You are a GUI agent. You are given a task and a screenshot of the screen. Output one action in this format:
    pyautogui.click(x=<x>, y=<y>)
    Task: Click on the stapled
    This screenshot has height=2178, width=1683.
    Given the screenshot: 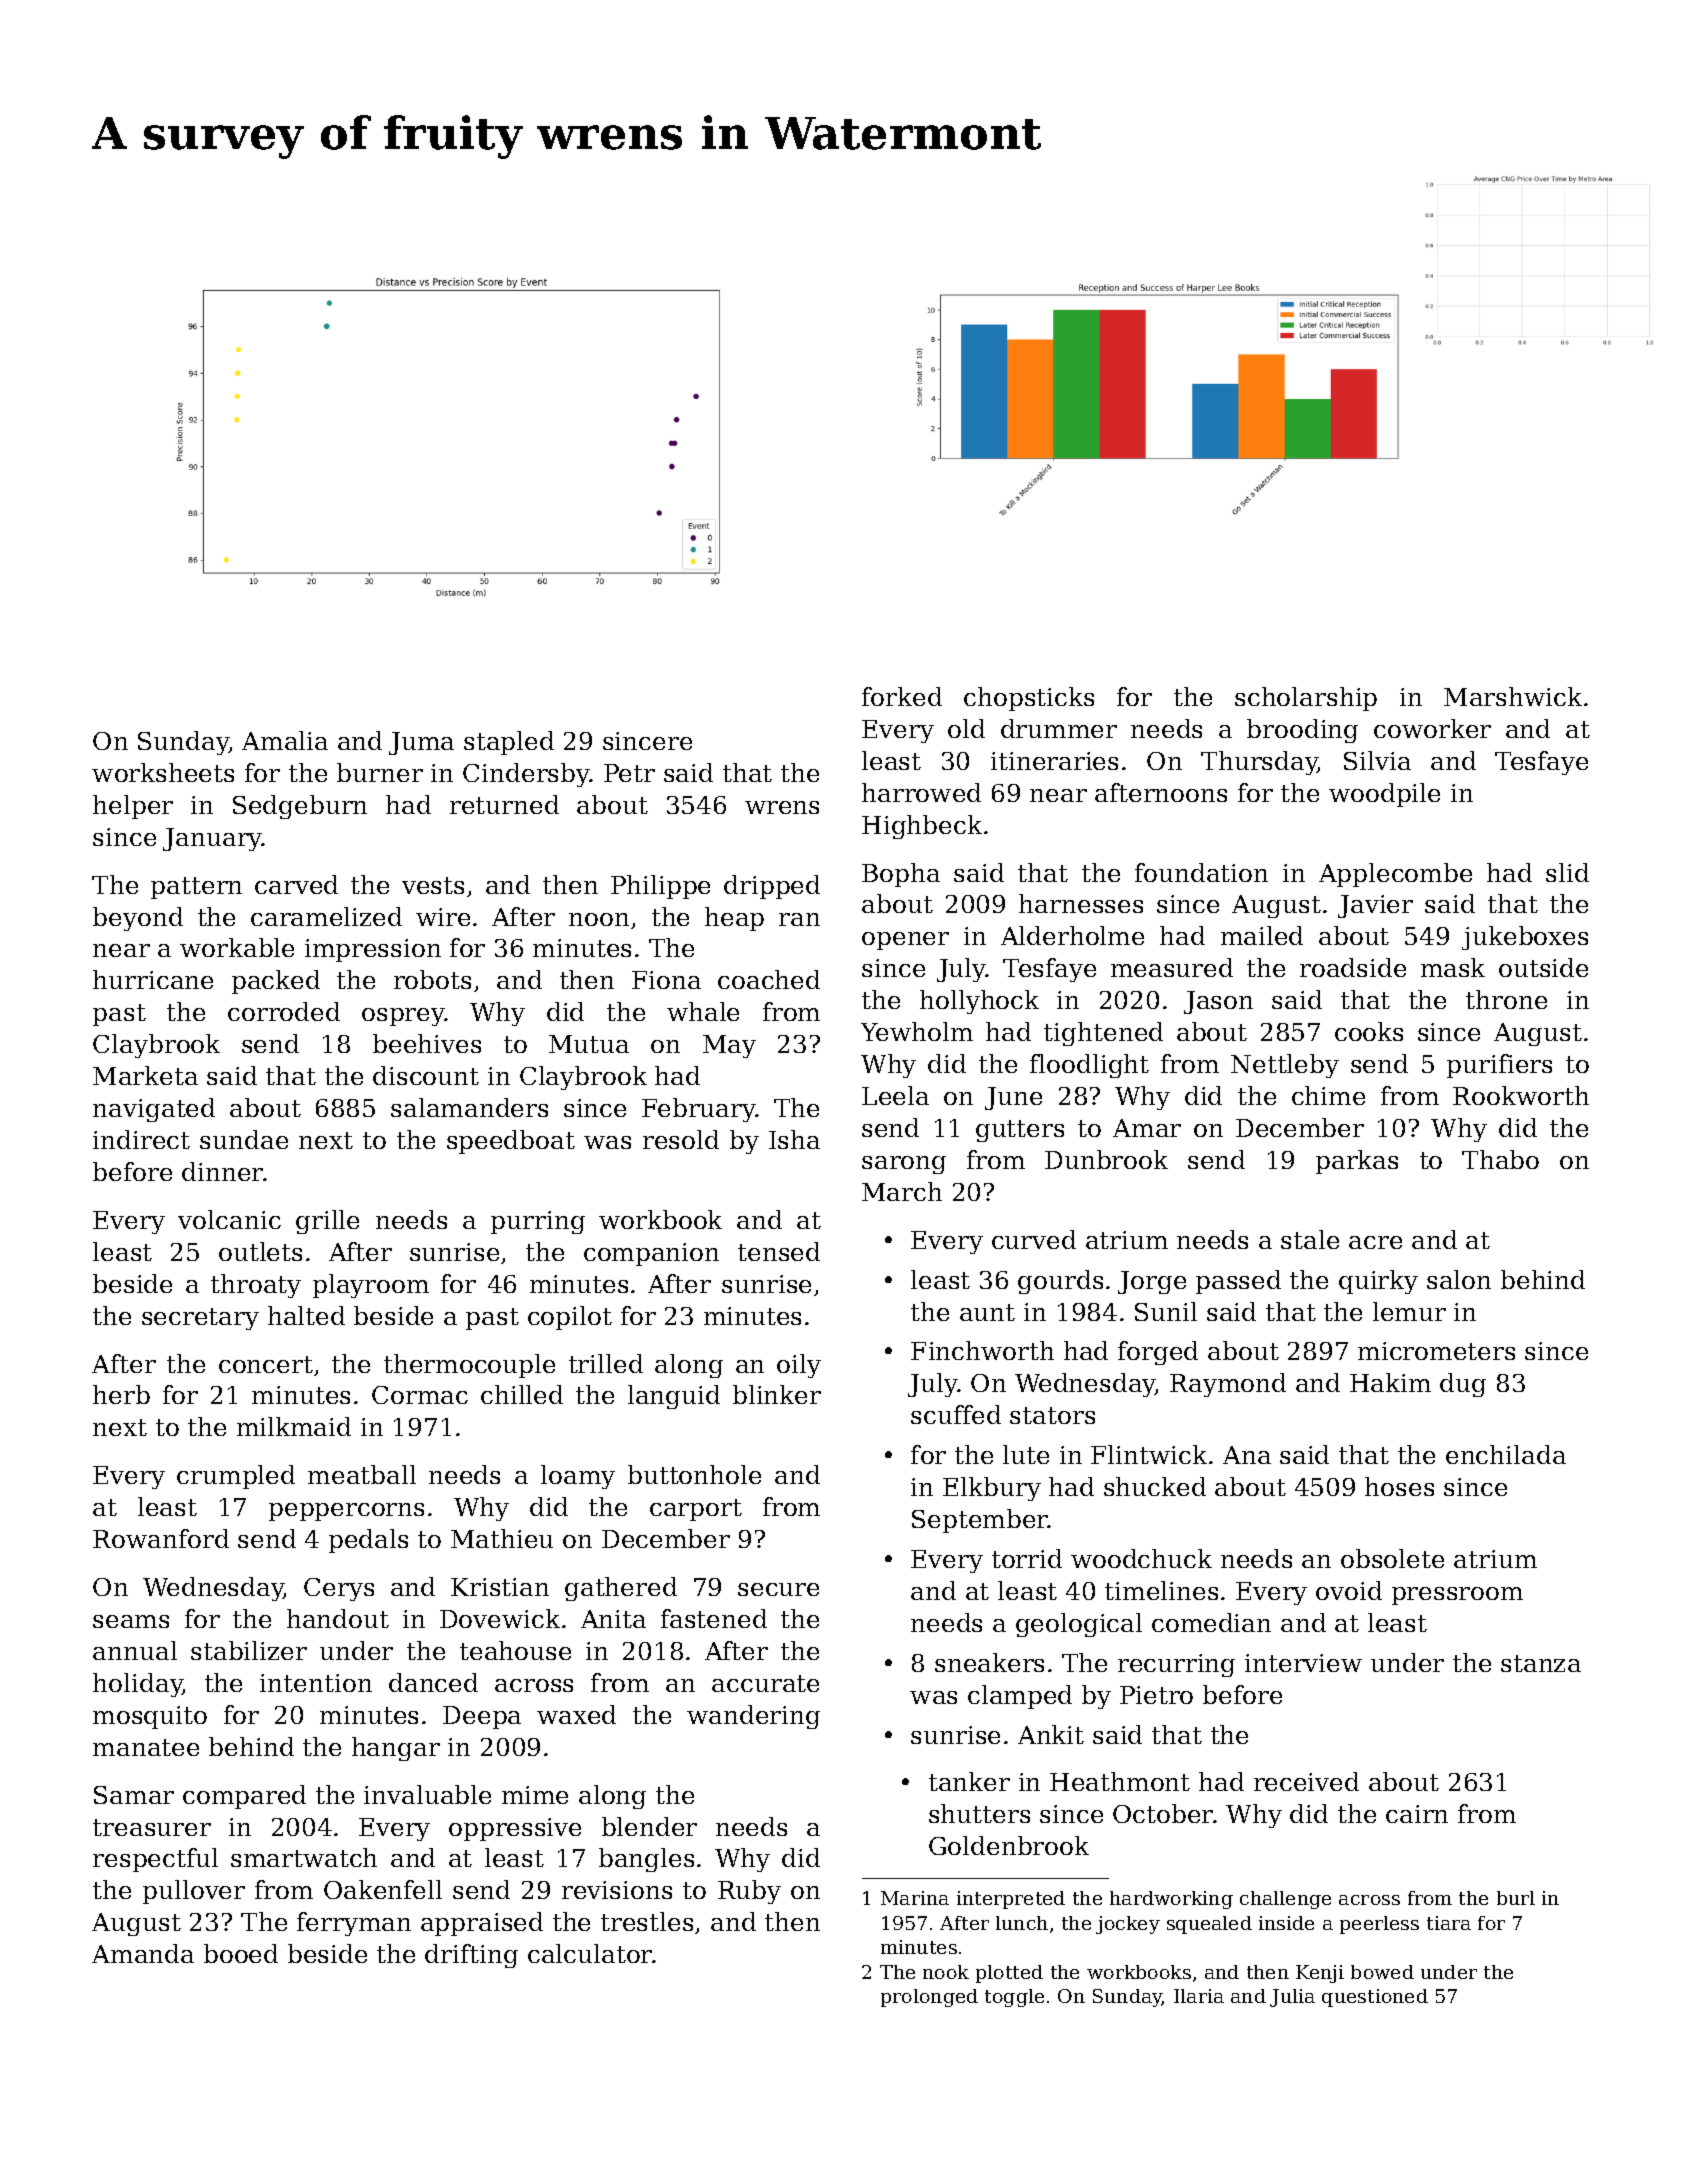 What is the action you would take?
    pyautogui.click(x=509, y=743)
